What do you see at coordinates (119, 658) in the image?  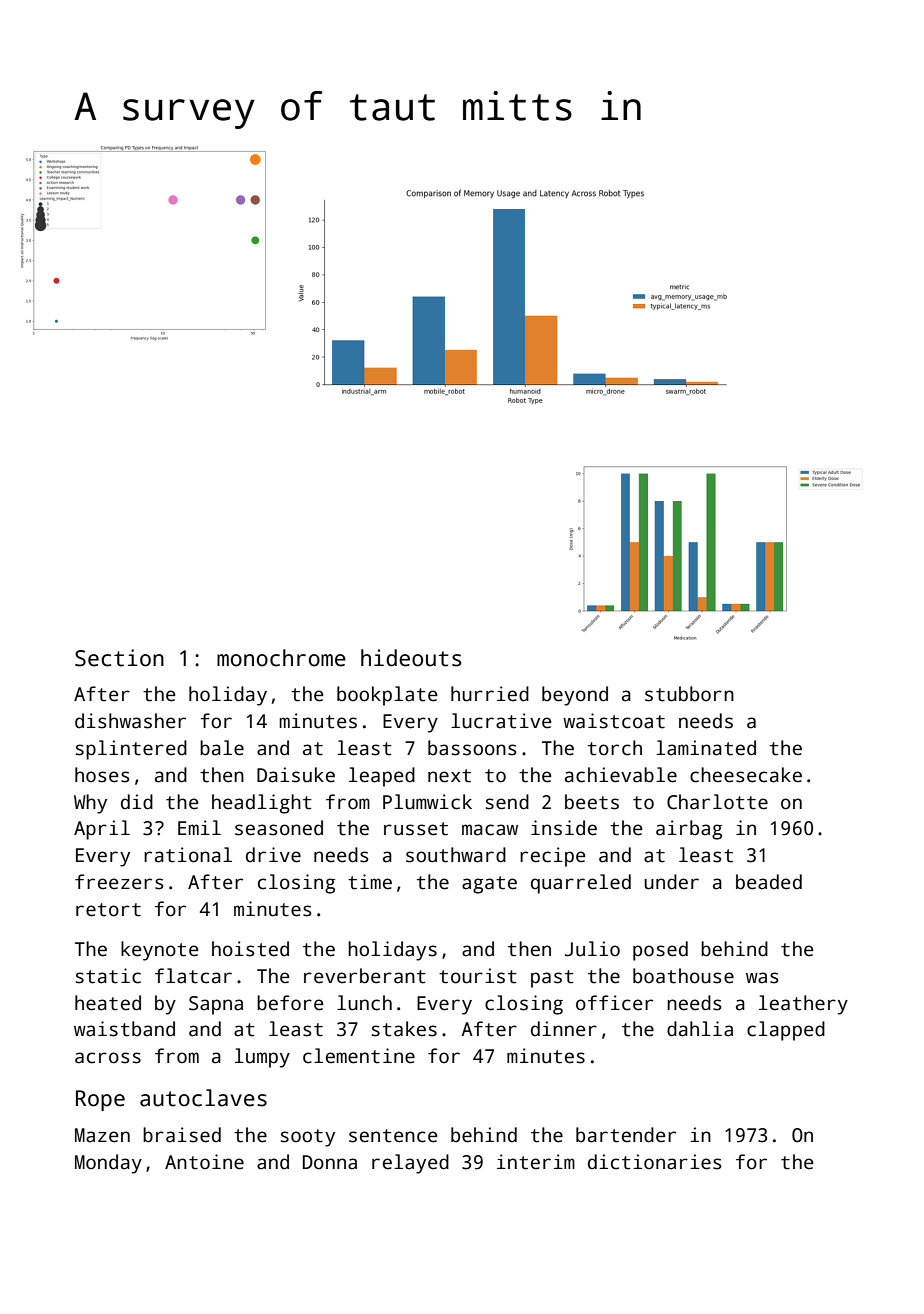 I see `Section` at bounding box center [119, 658].
